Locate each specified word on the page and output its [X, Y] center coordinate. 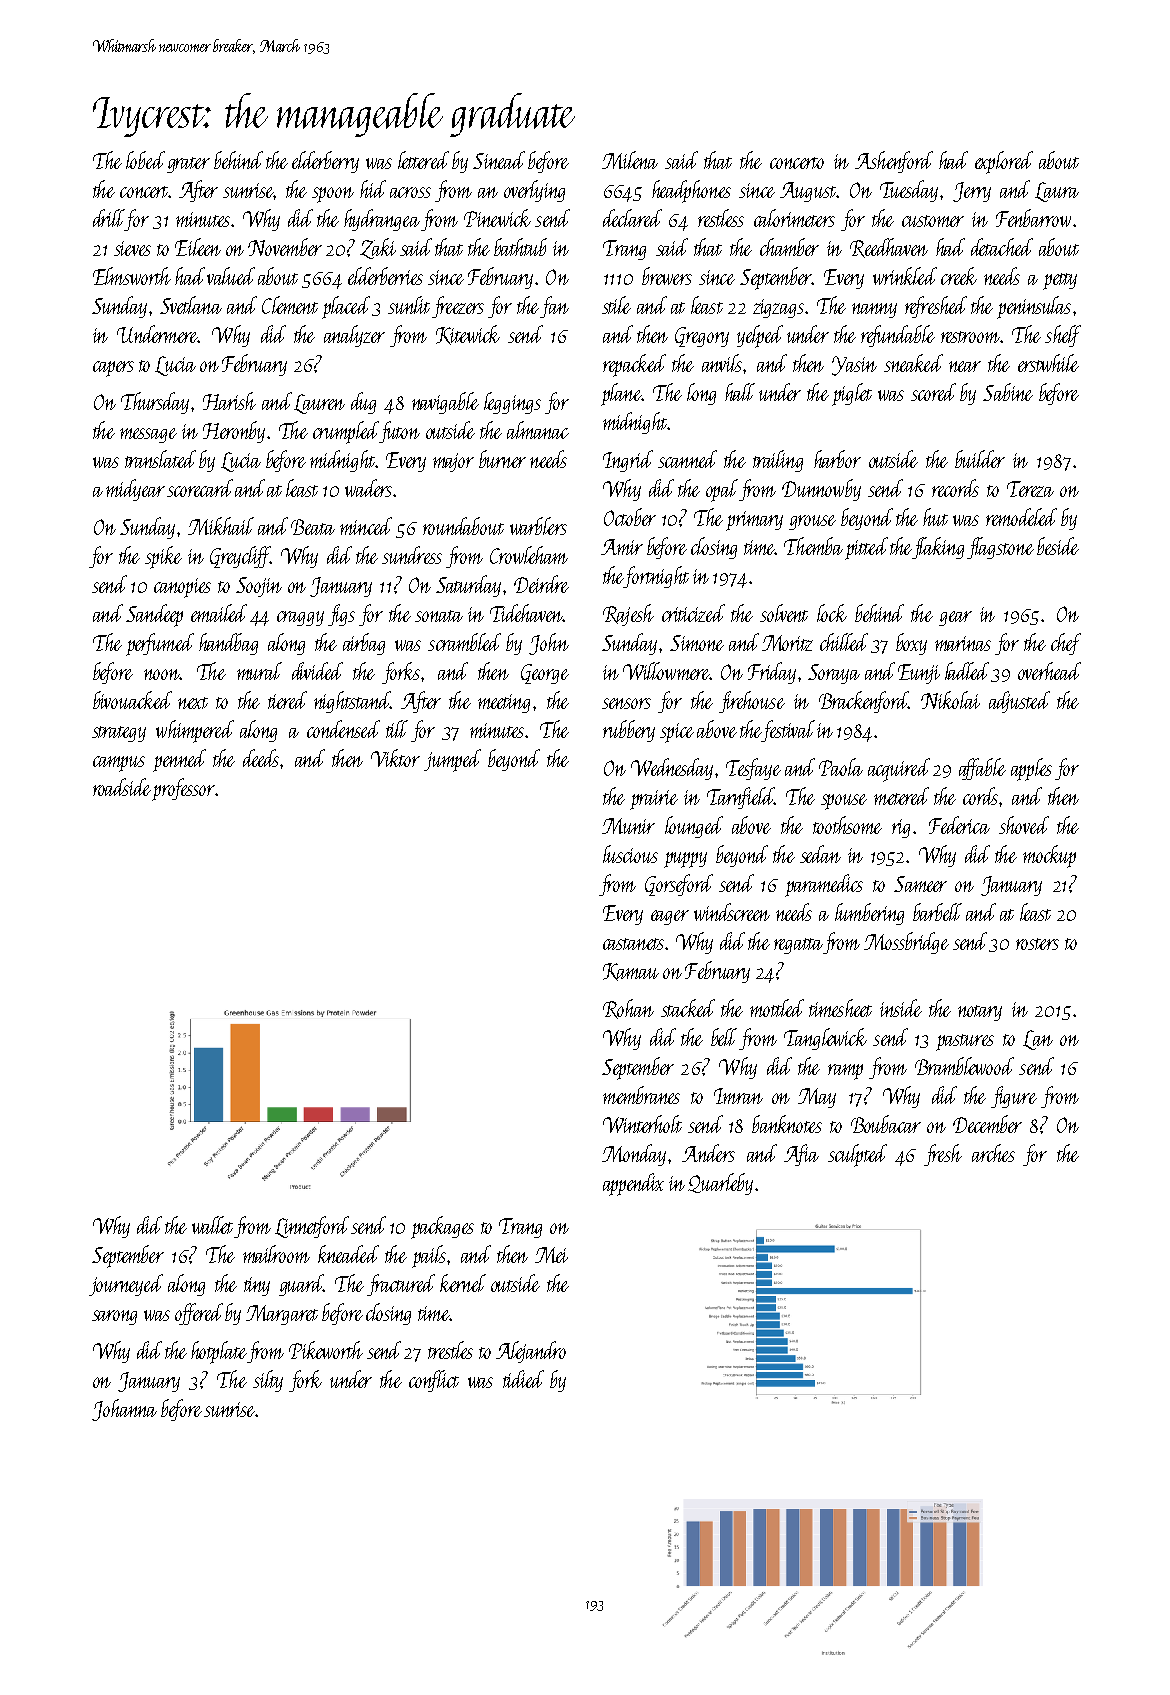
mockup [1049, 856]
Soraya [834, 674]
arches [993, 1153]
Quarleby [720, 1184]
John [549, 644]
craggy [300, 618]
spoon [333, 195]
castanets [633, 944]
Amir [622, 547]
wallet [212, 1225]
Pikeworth [326, 1350]
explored [1004, 162]
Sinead [499, 160]
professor [183, 789]
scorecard [200, 488]
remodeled [1021, 517]
